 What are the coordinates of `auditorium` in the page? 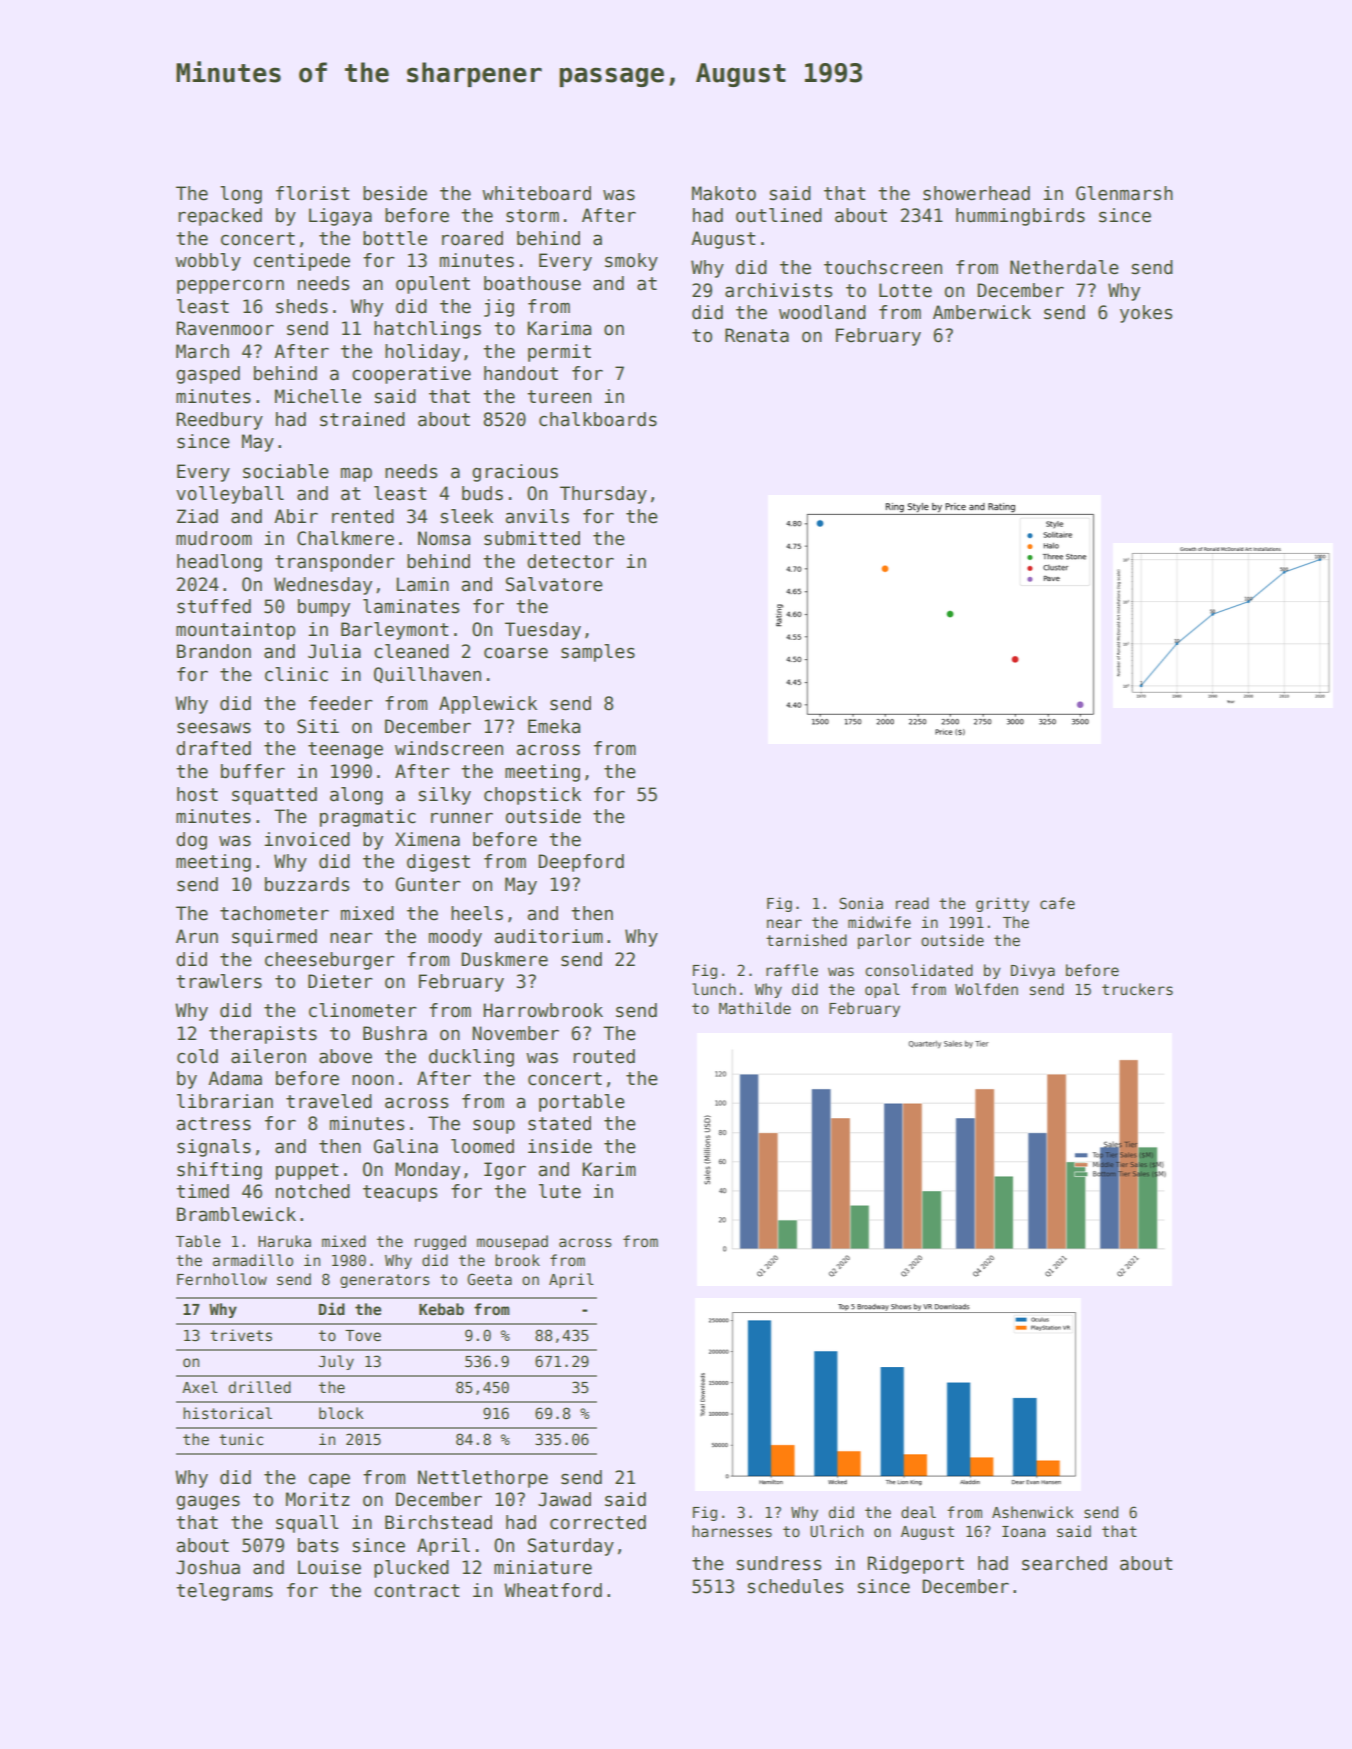 It's located at (548, 936).
